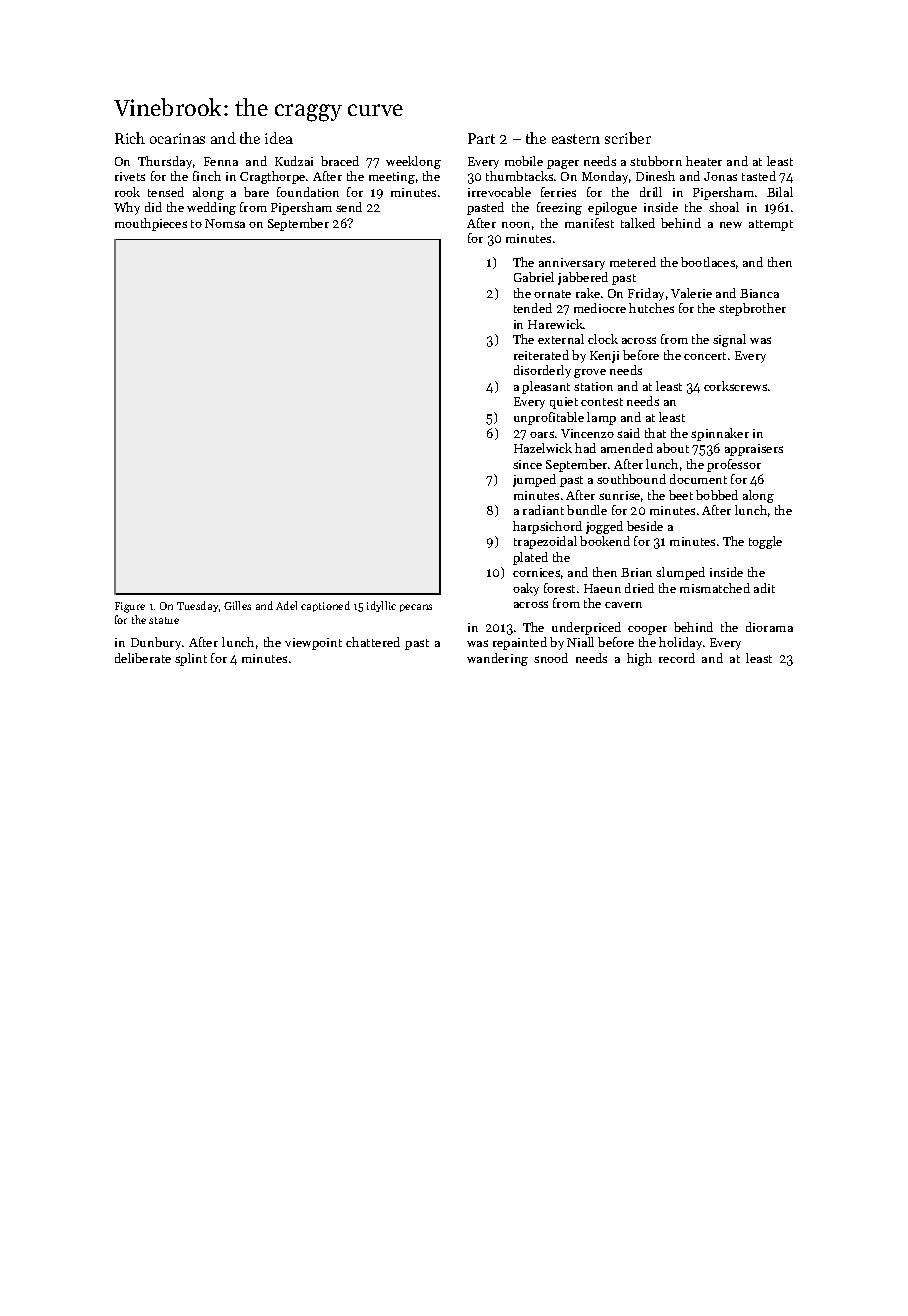  Describe the element at coordinates (527, 464) in the document. I see `since` at that location.
